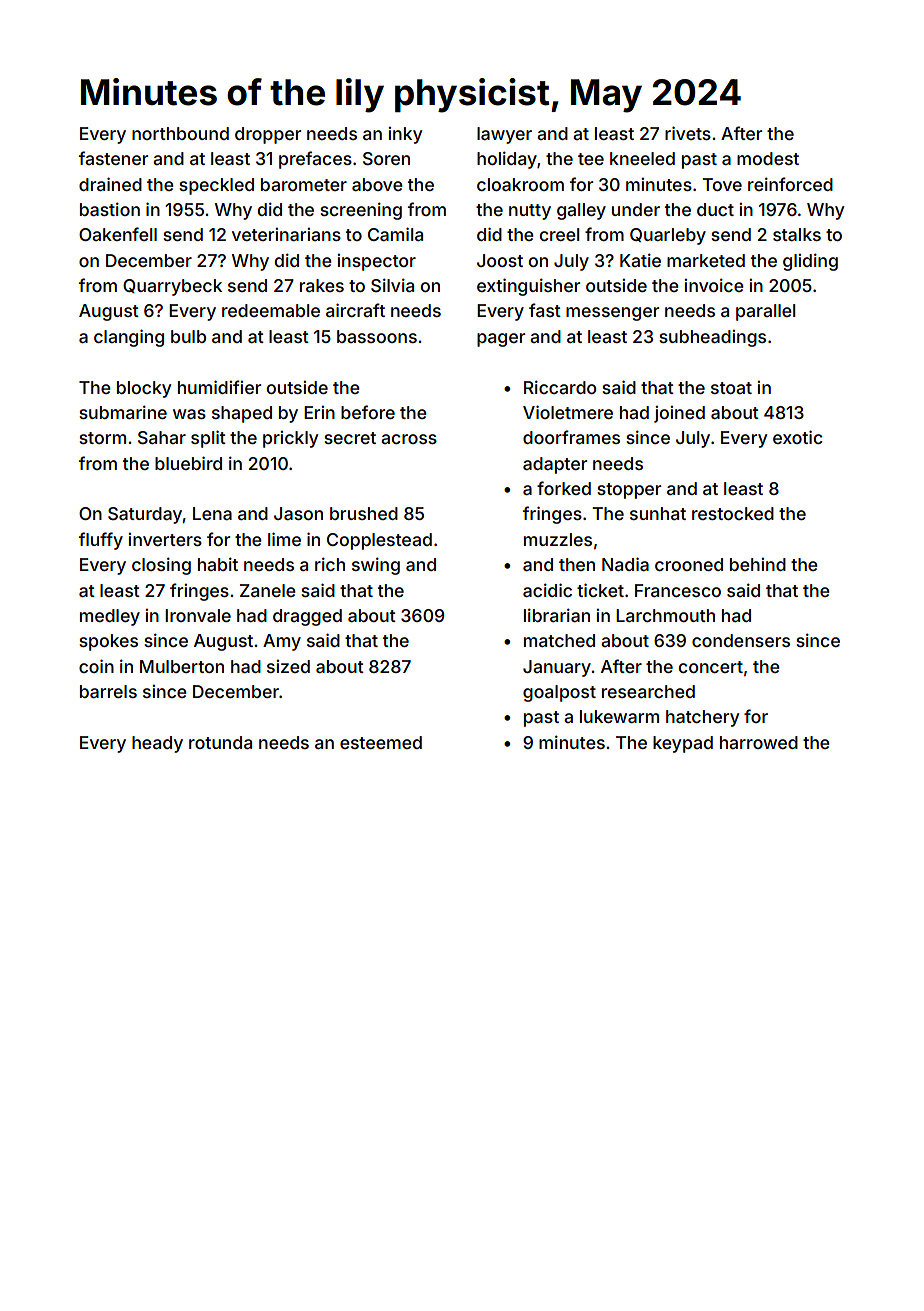  What do you see at coordinates (110, 617) in the screenshot?
I see `medley` at bounding box center [110, 617].
